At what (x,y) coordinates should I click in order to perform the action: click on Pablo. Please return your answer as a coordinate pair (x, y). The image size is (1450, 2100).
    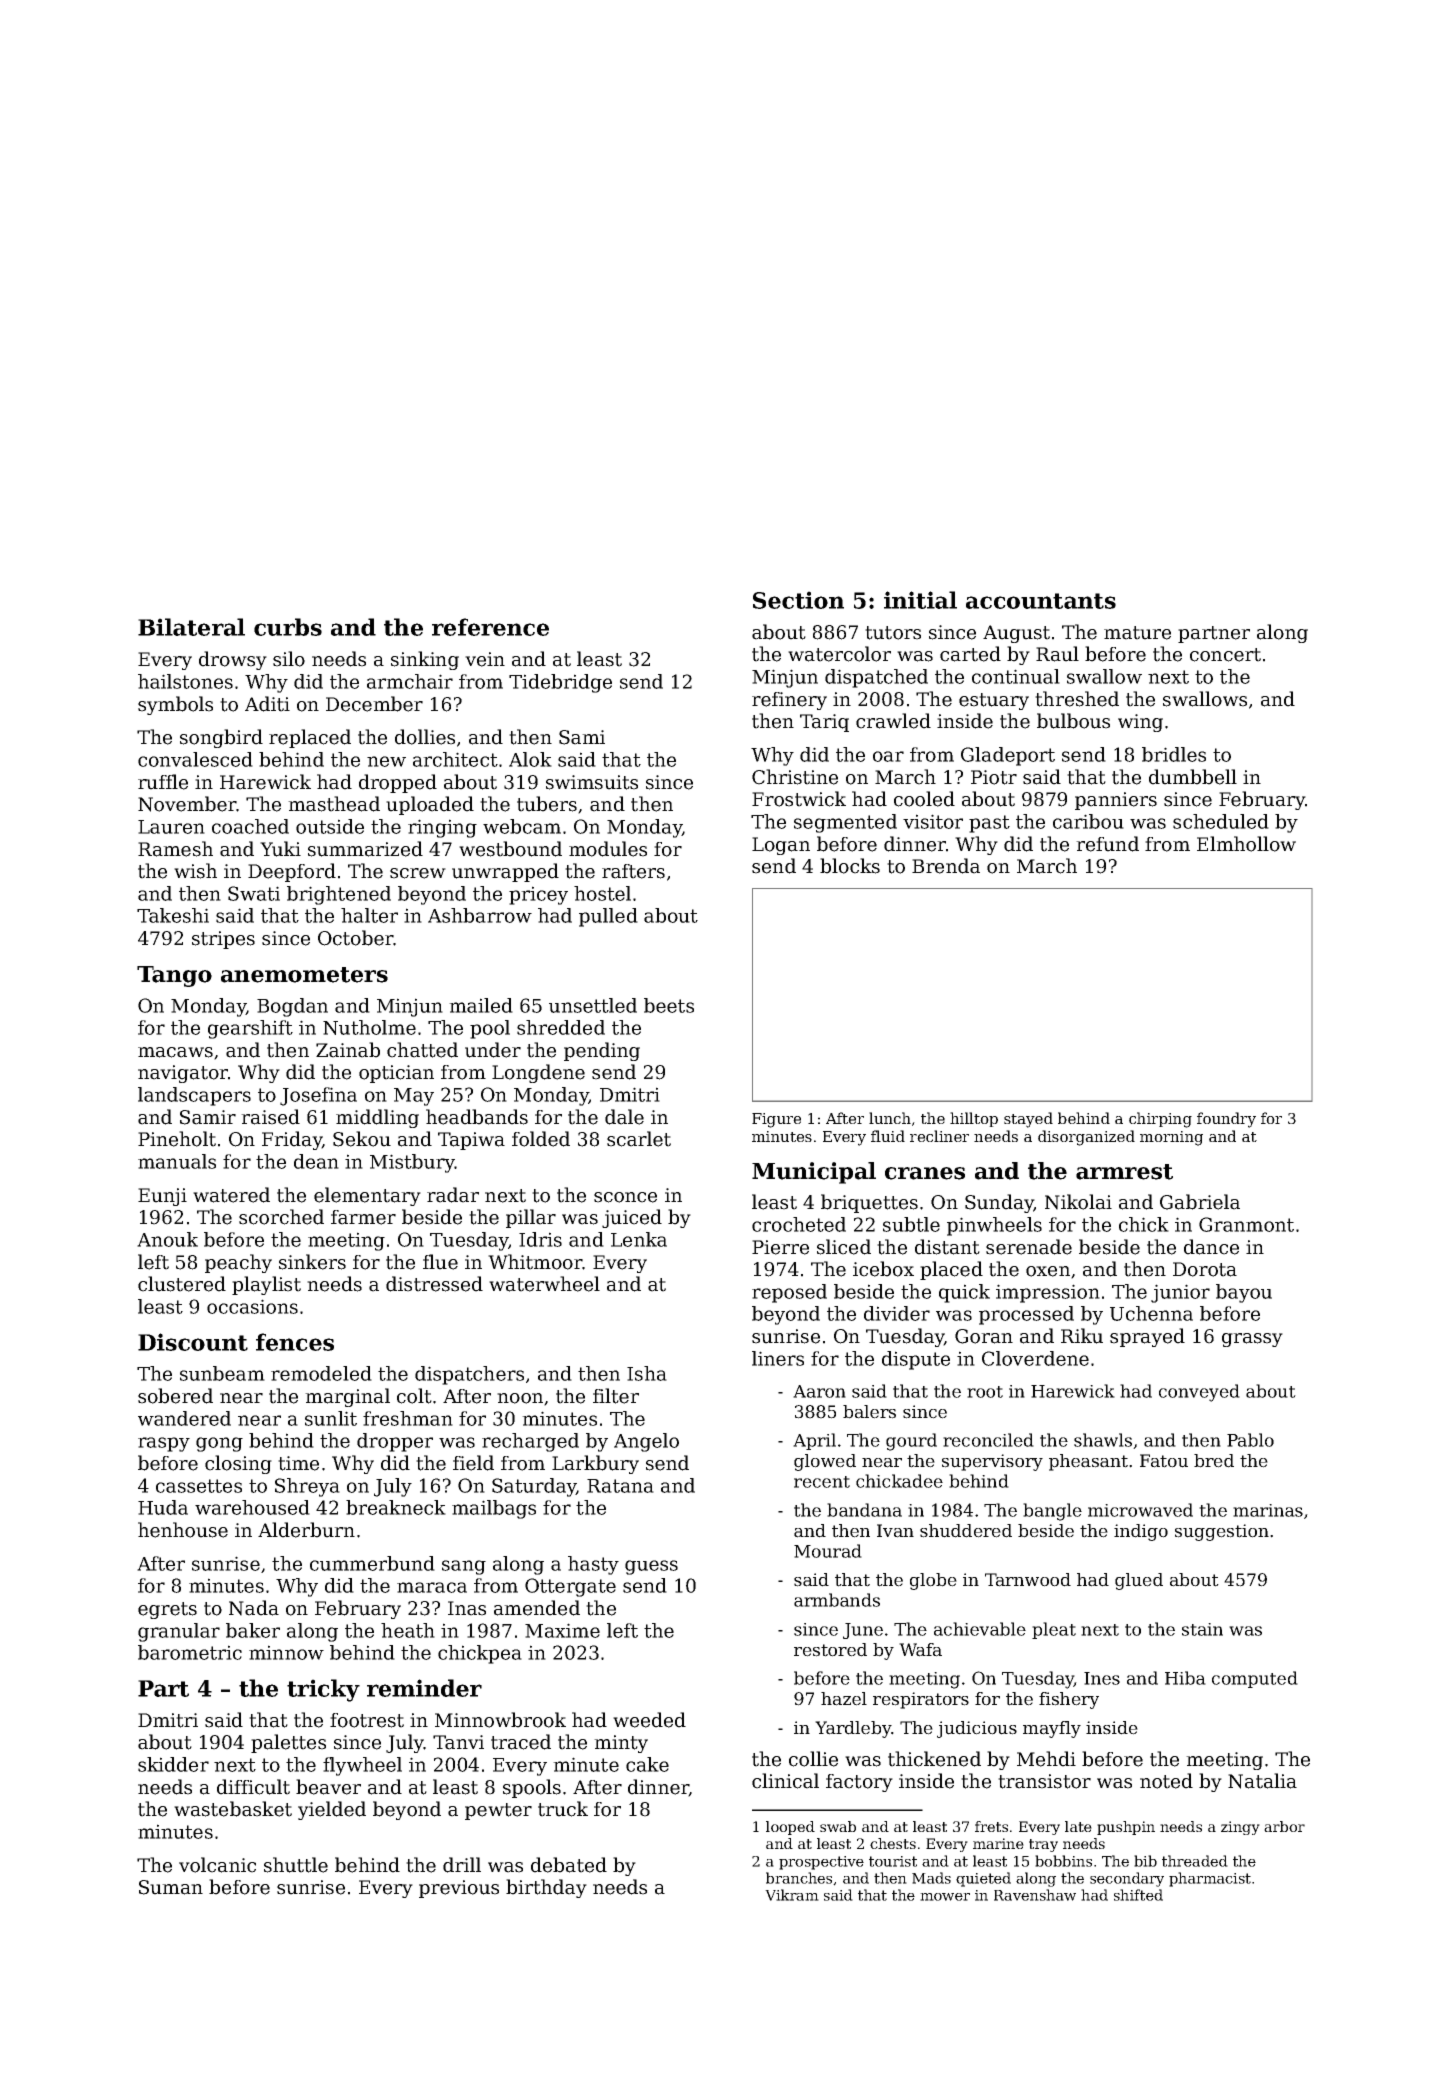
    Looking at the image, I should click on (1250, 1440).
